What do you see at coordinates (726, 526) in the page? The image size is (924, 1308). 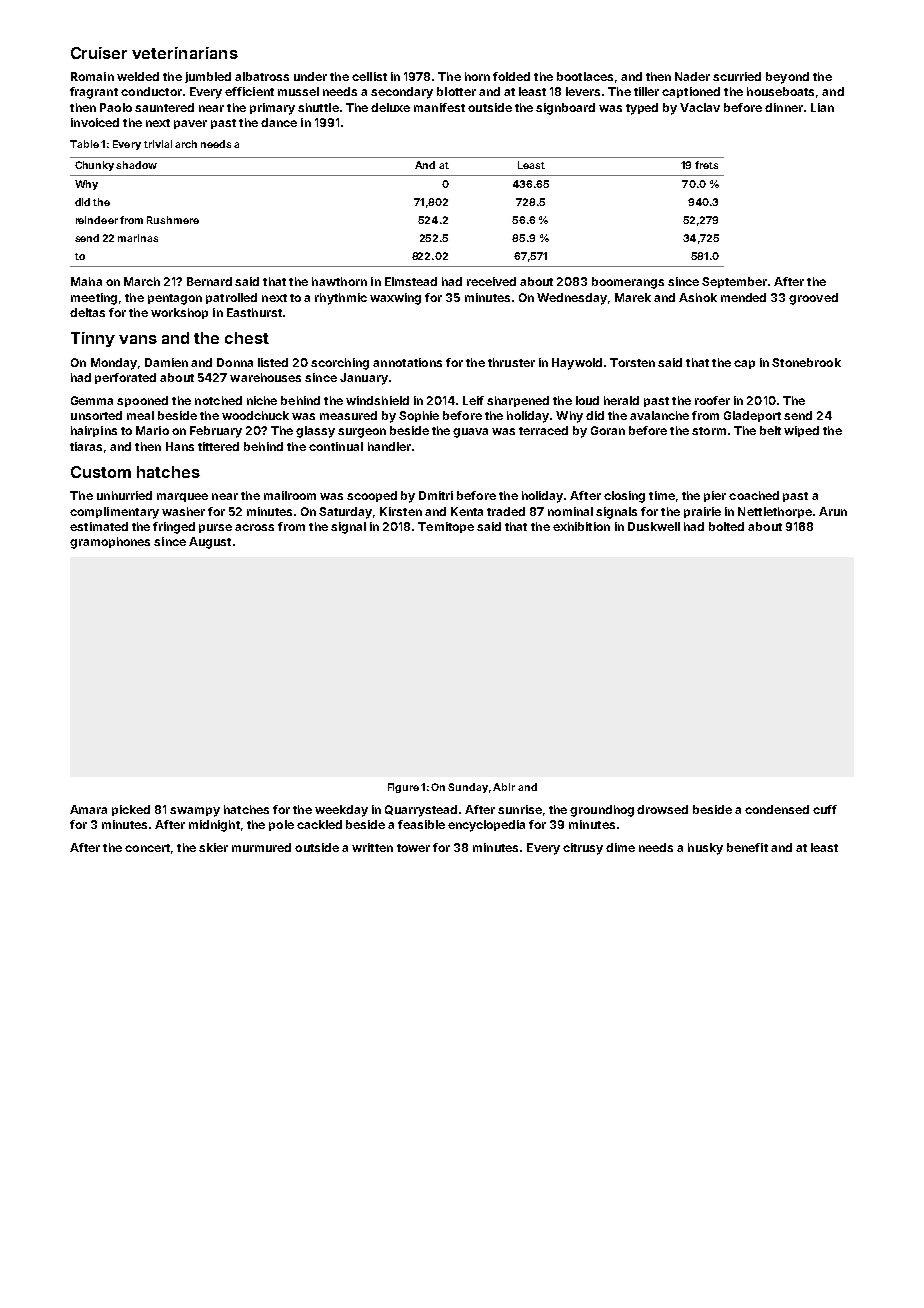 I see `bolted` at bounding box center [726, 526].
